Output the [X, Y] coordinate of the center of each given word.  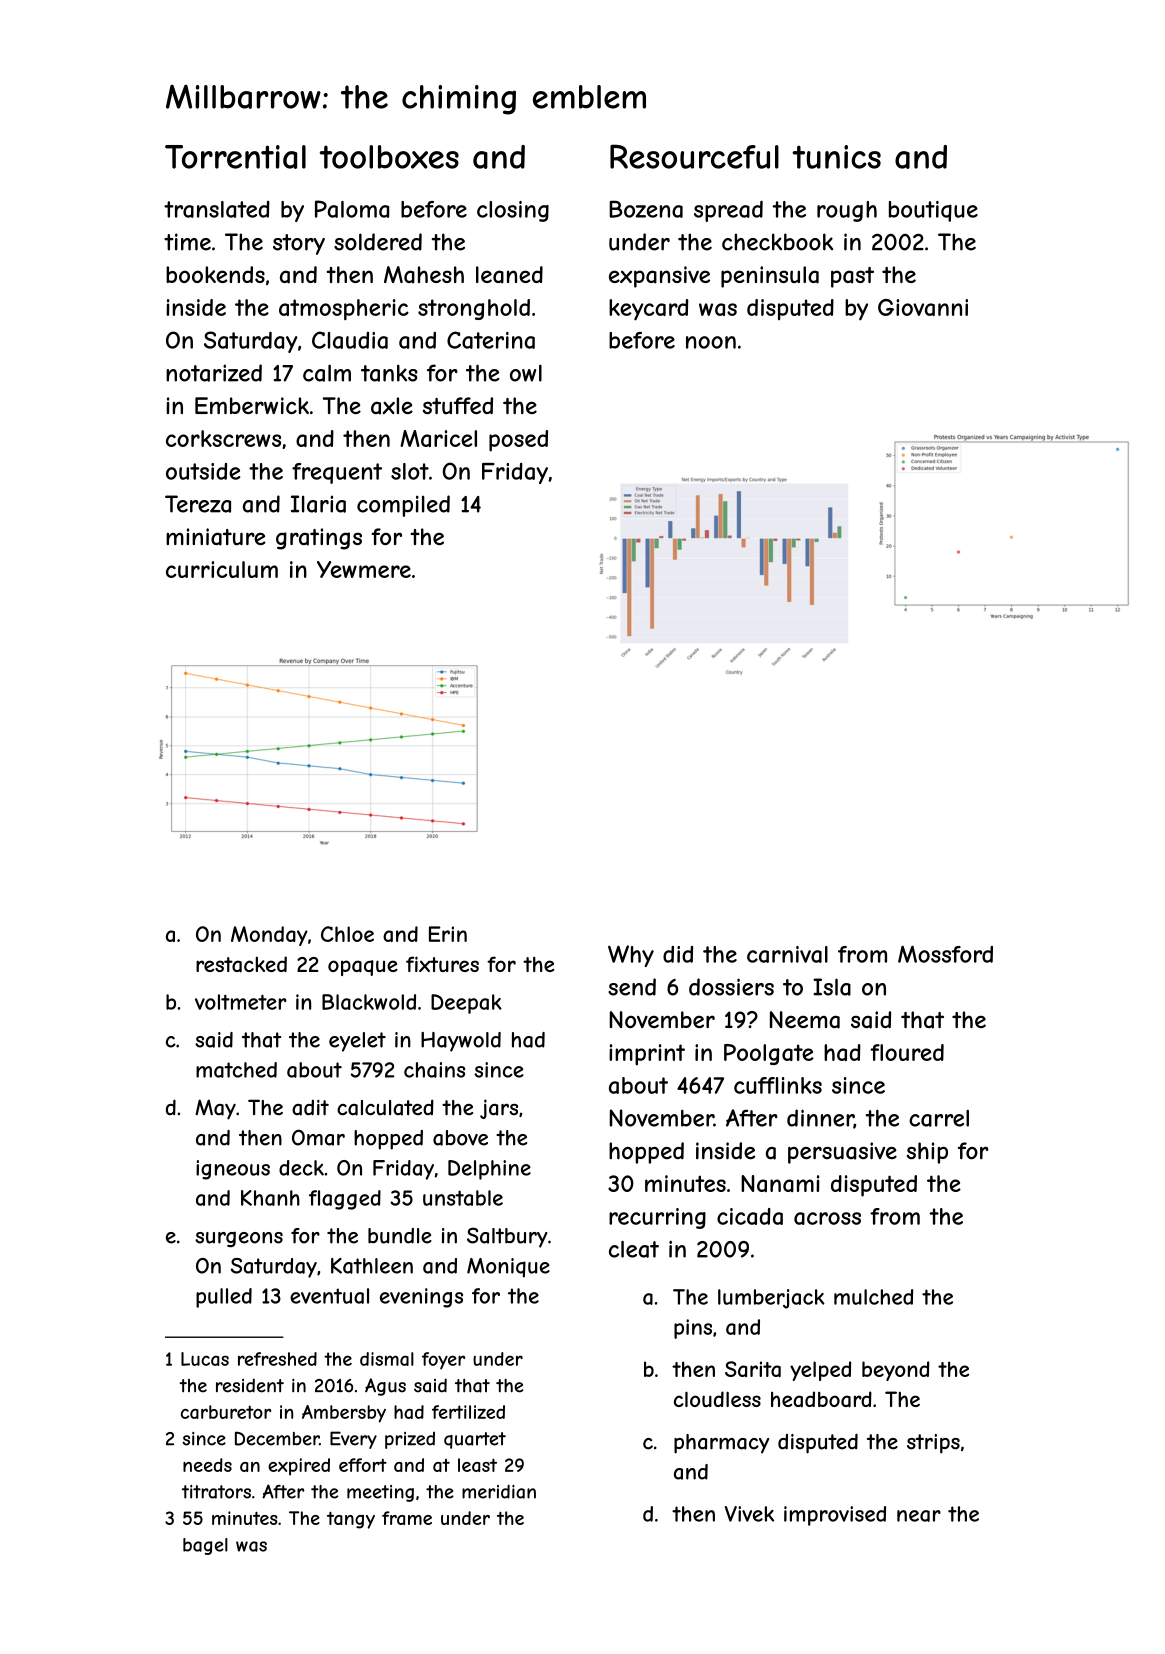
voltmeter [241, 1002]
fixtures [442, 964]
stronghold [474, 309]
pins [693, 1329]
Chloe [347, 934]
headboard [821, 1399]
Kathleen [372, 1266]
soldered [378, 242]
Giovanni [923, 307]
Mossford [945, 954]
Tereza [198, 504]
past [852, 277]
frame [407, 1518]
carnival [787, 954]
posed [518, 441]
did [678, 954]
